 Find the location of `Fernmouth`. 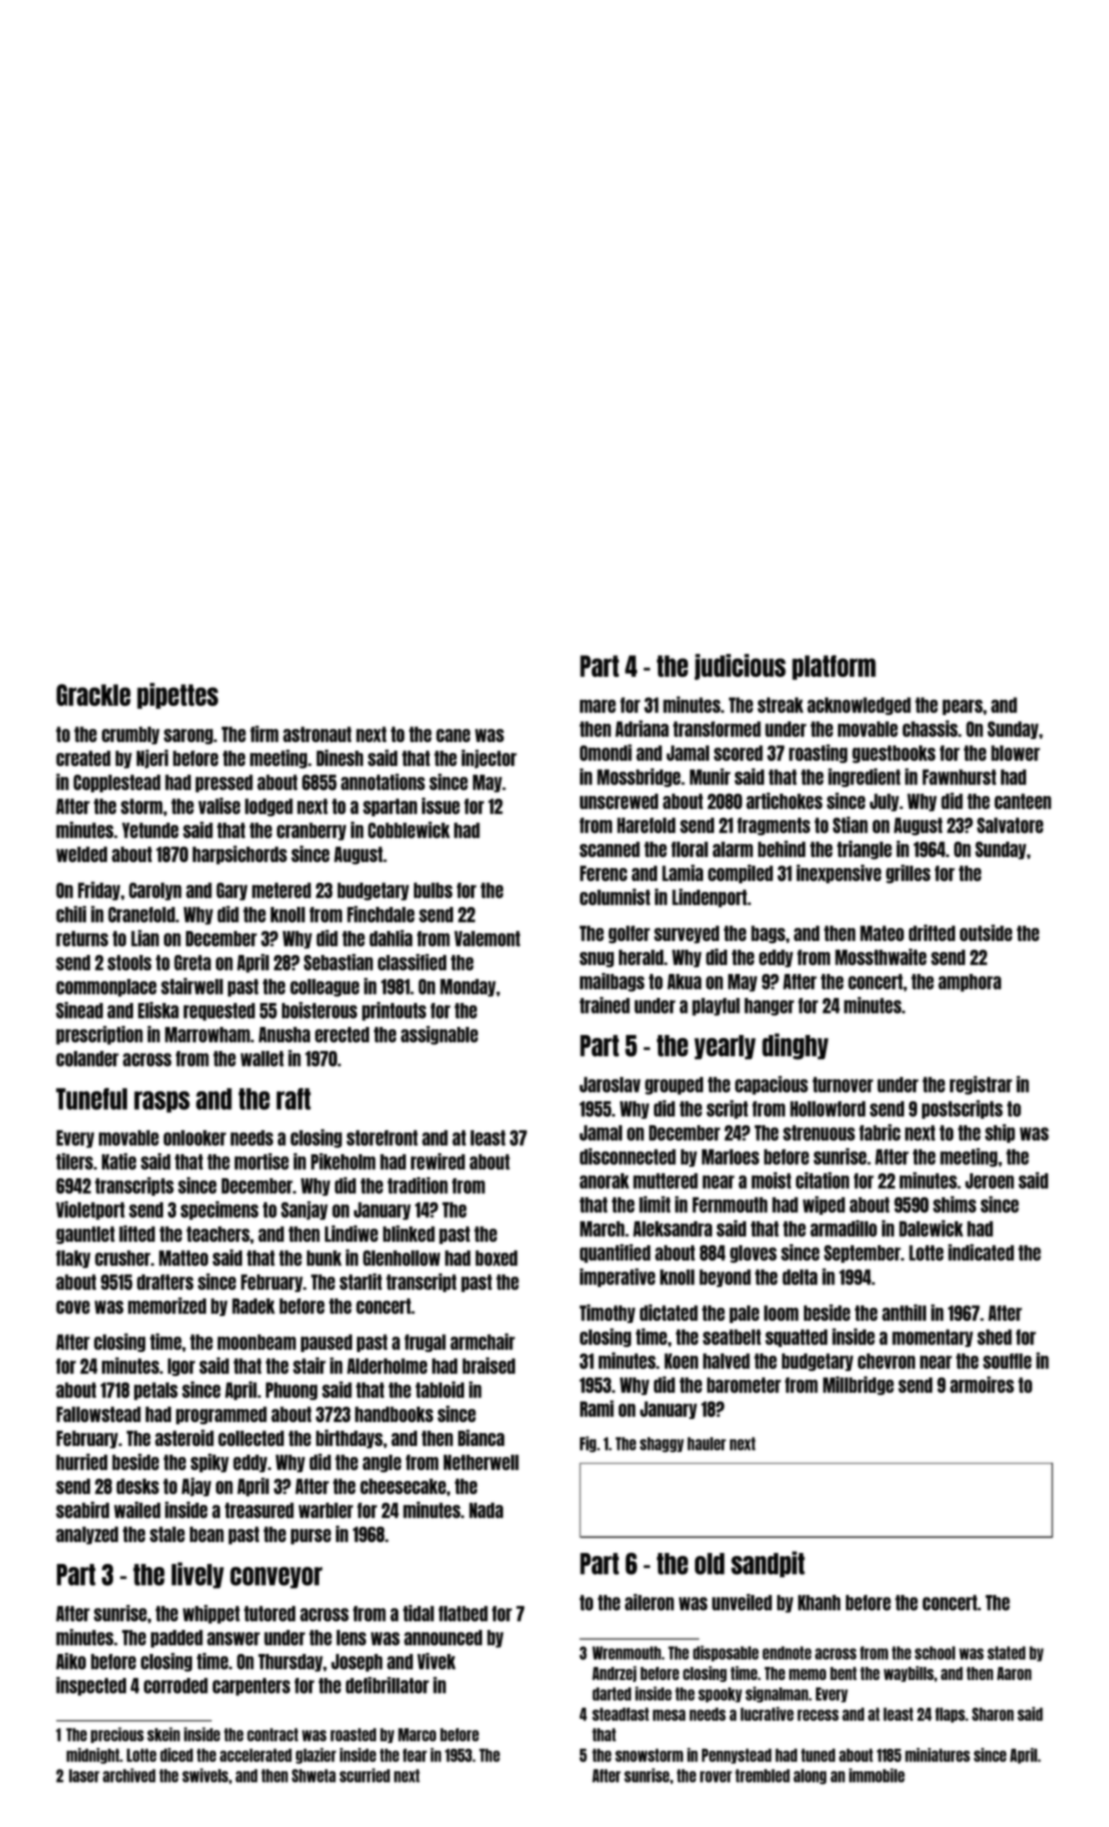

Fernmouth is located at coordinates (730, 1205).
